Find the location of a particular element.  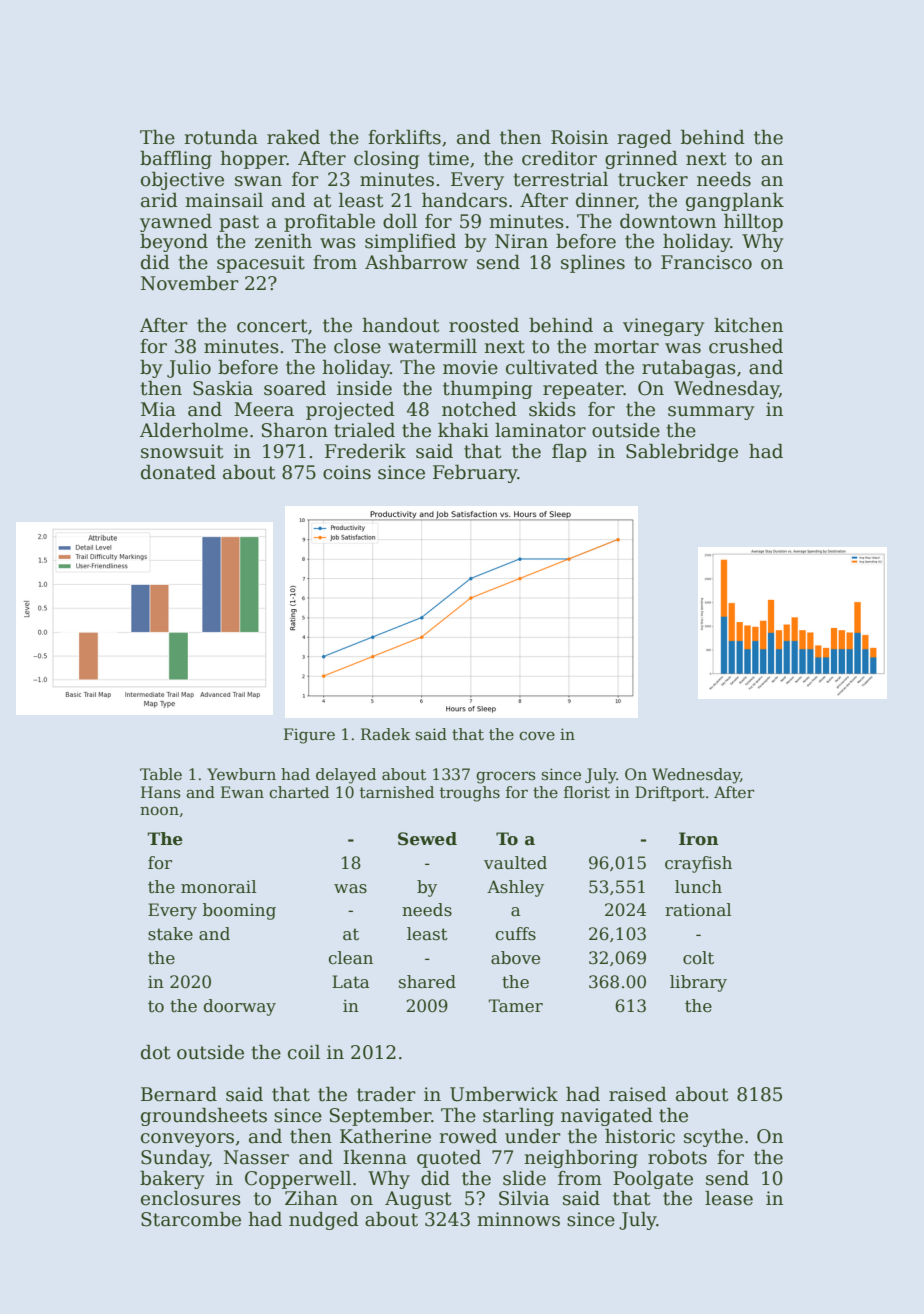

thumping is located at coordinates (487, 390).
